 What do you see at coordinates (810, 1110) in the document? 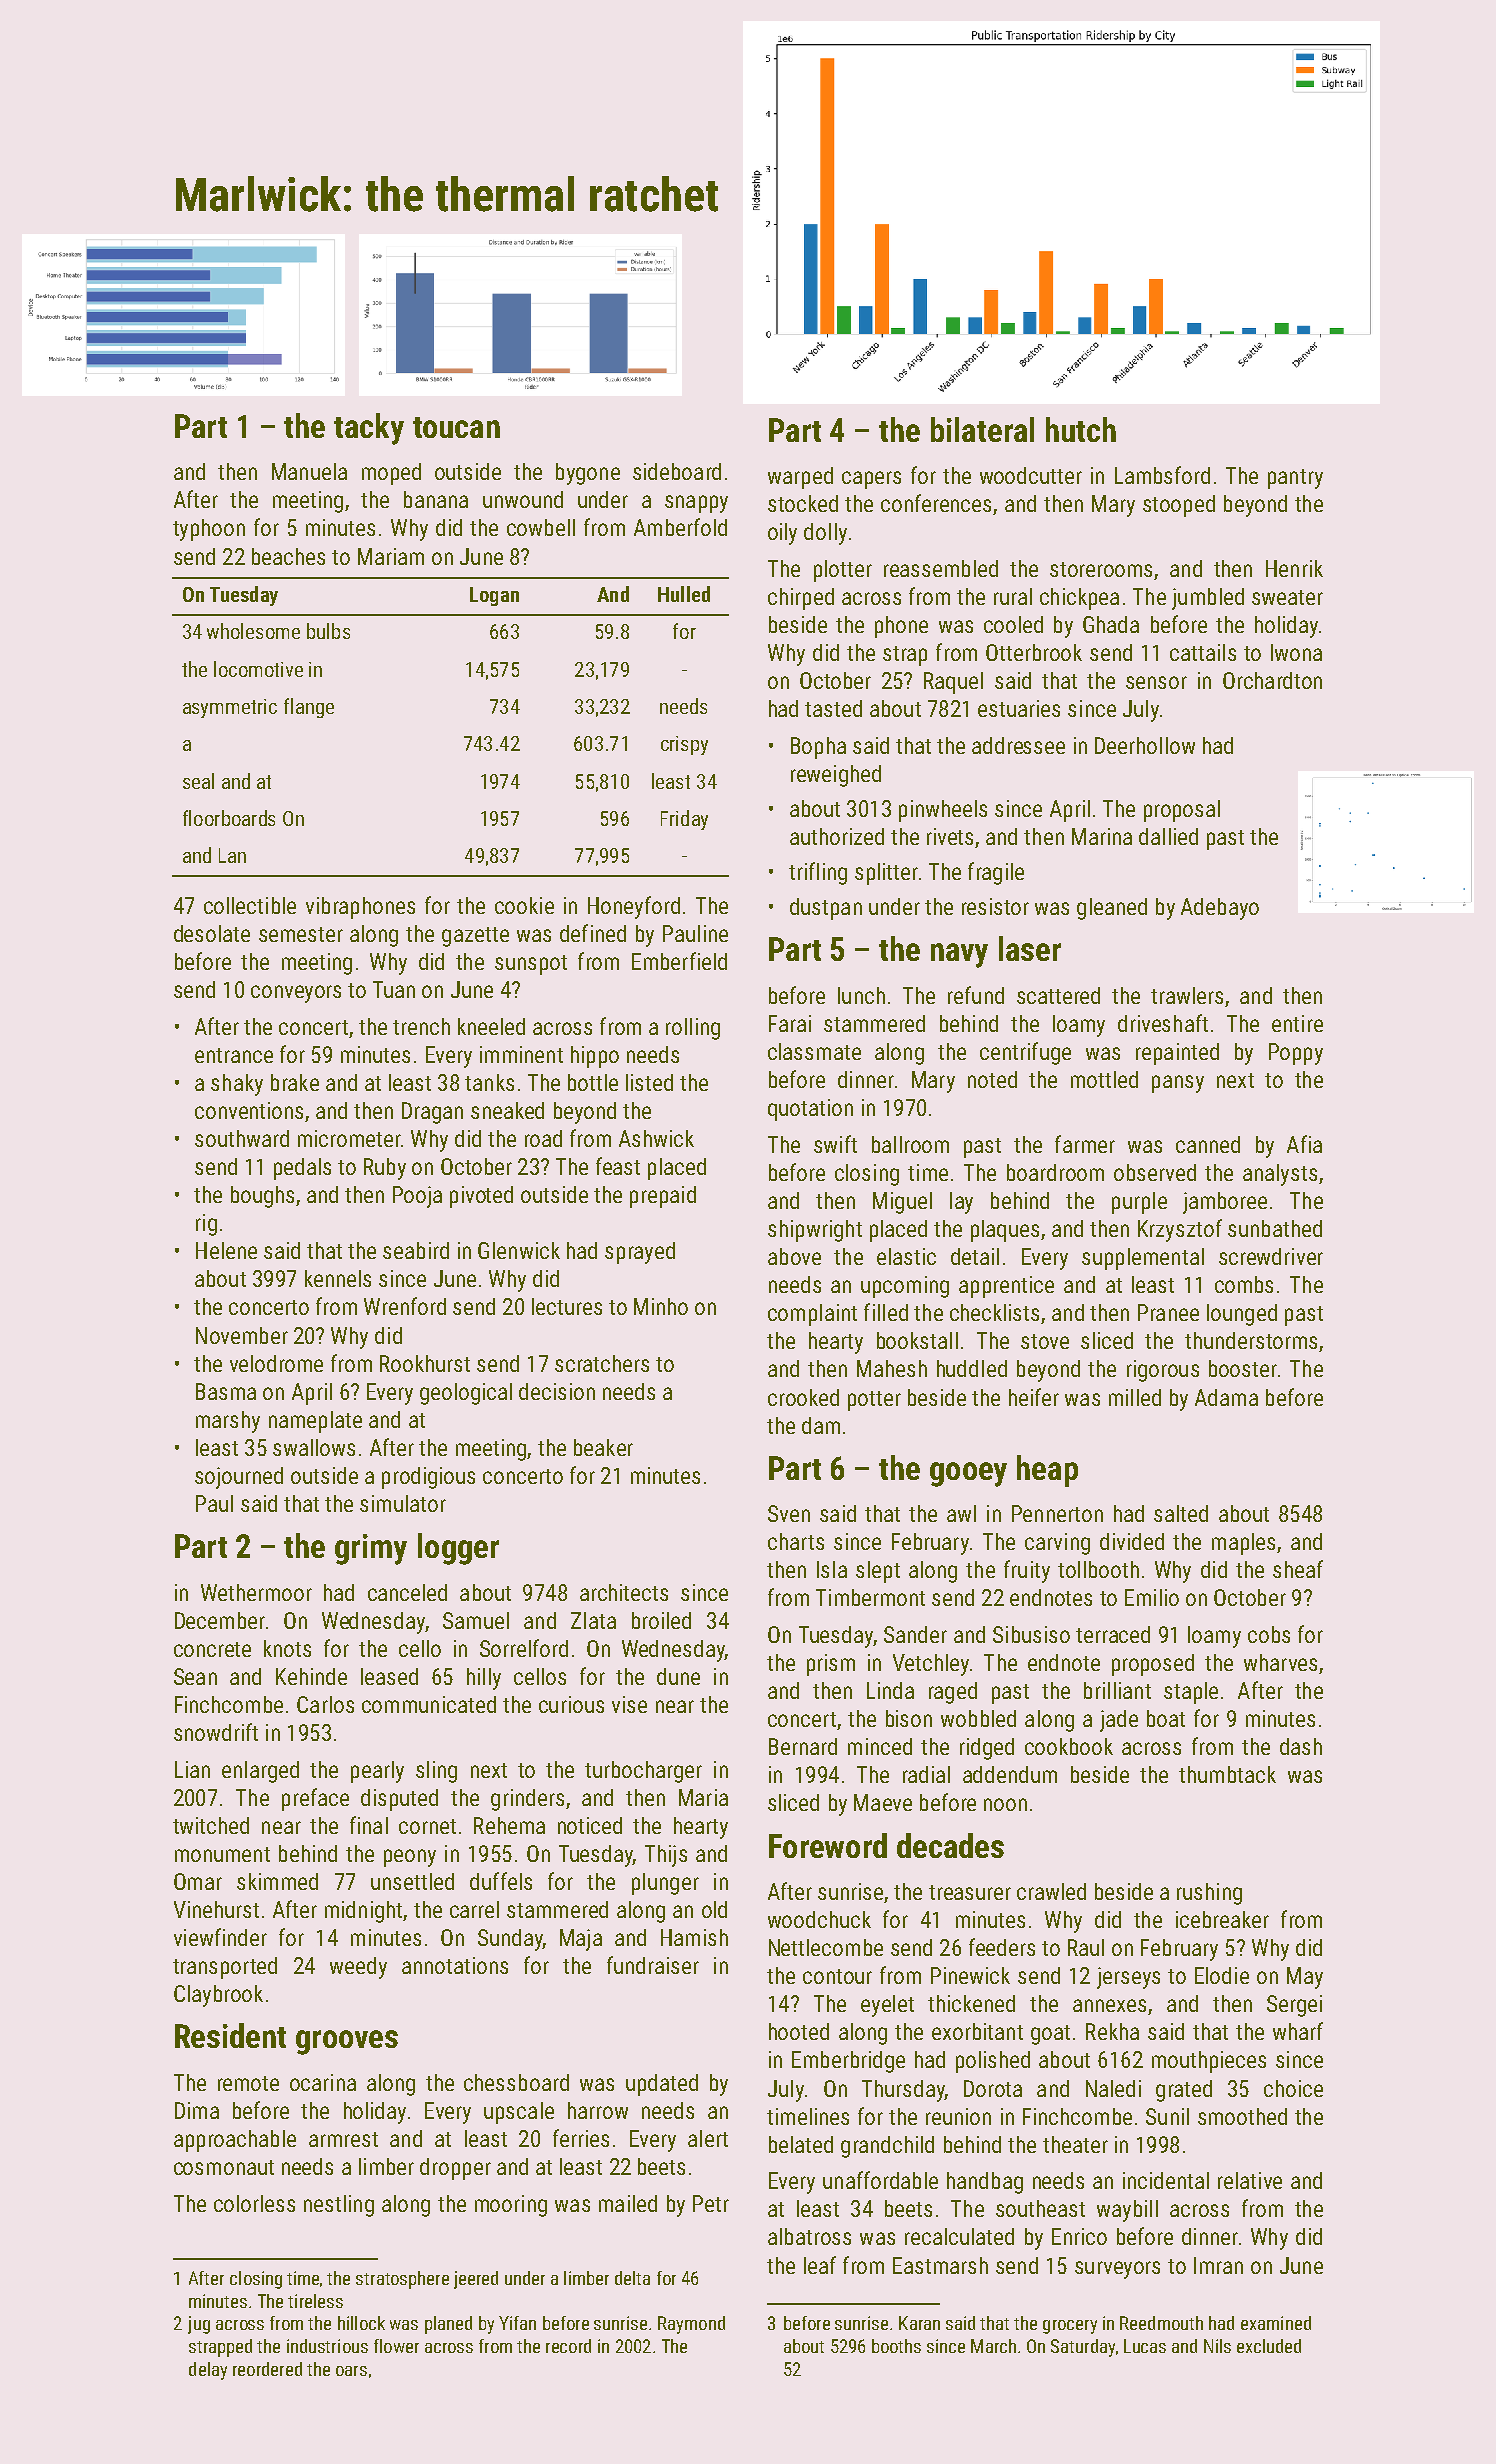
I see `quotation` at bounding box center [810, 1110].
